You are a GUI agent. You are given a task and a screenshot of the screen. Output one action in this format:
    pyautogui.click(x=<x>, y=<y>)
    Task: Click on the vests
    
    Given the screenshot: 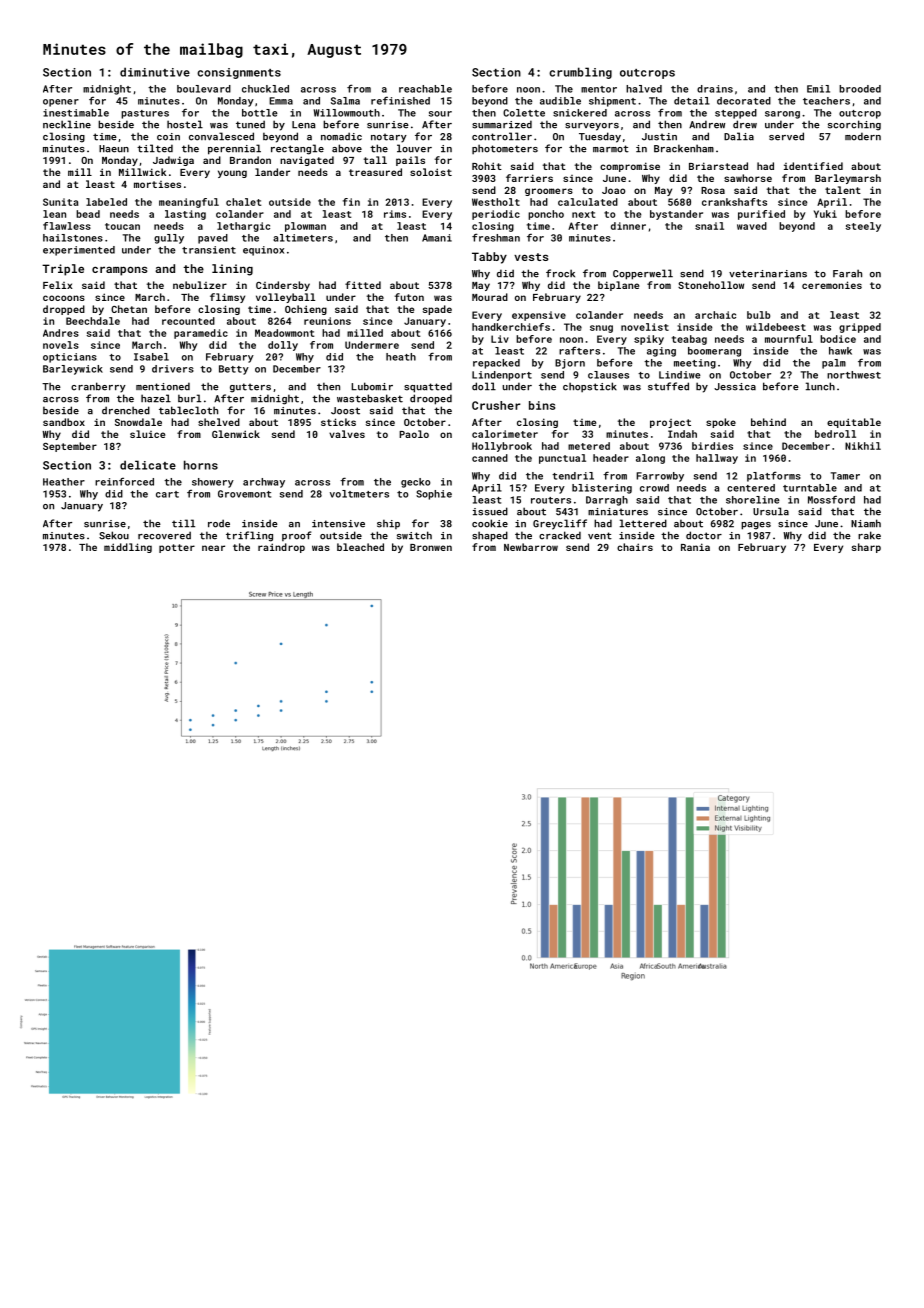 What is the action you would take?
    pyautogui.click(x=531, y=257)
